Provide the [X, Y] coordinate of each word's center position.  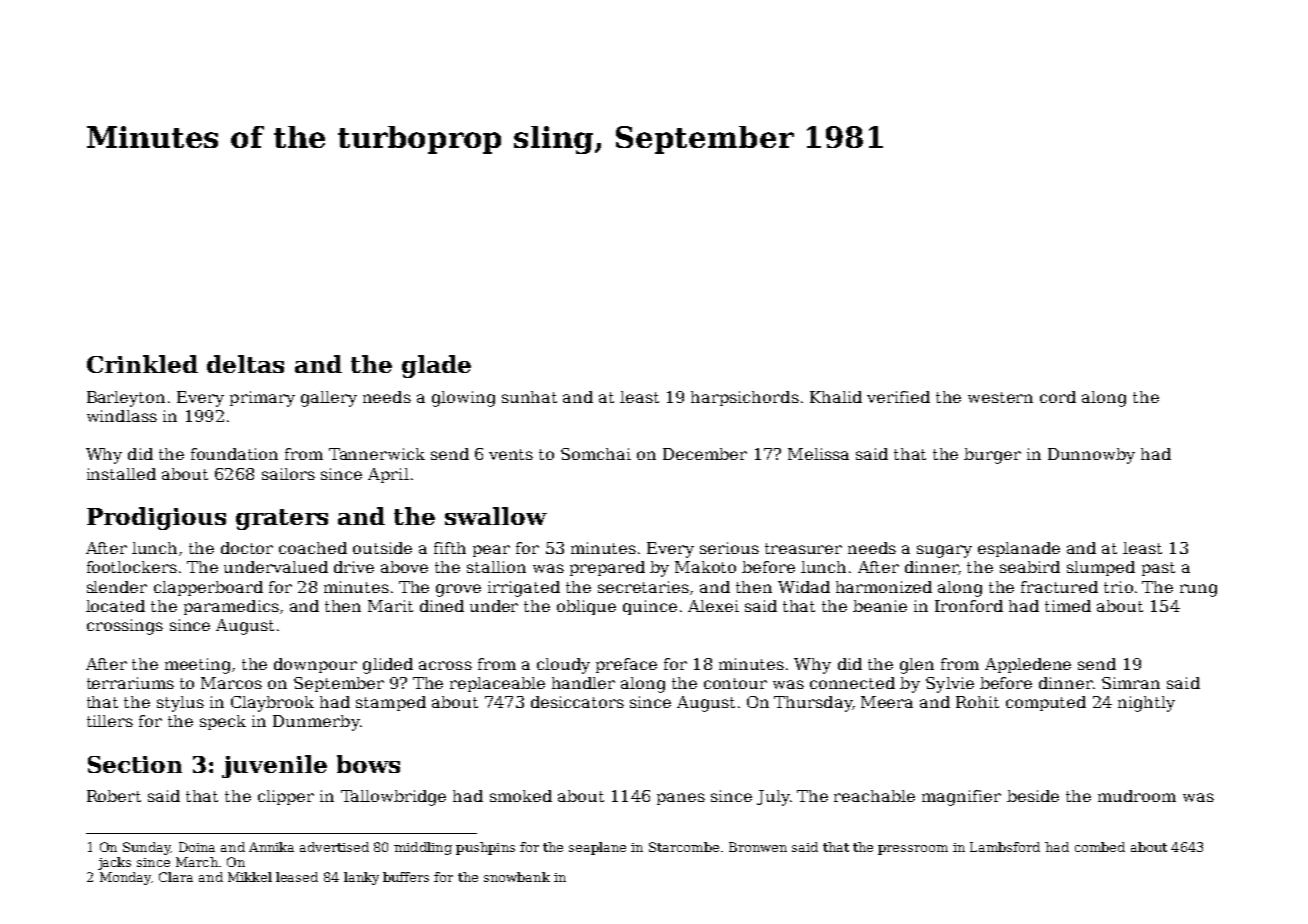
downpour [315, 665]
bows [368, 764]
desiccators [577, 702]
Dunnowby [1091, 456]
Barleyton [126, 399]
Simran [1131, 683]
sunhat [529, 397]
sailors [288, 474]
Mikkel [250, 877]
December [705, 454]
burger [992, 456]
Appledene [1028, 665]
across [445, 665]
